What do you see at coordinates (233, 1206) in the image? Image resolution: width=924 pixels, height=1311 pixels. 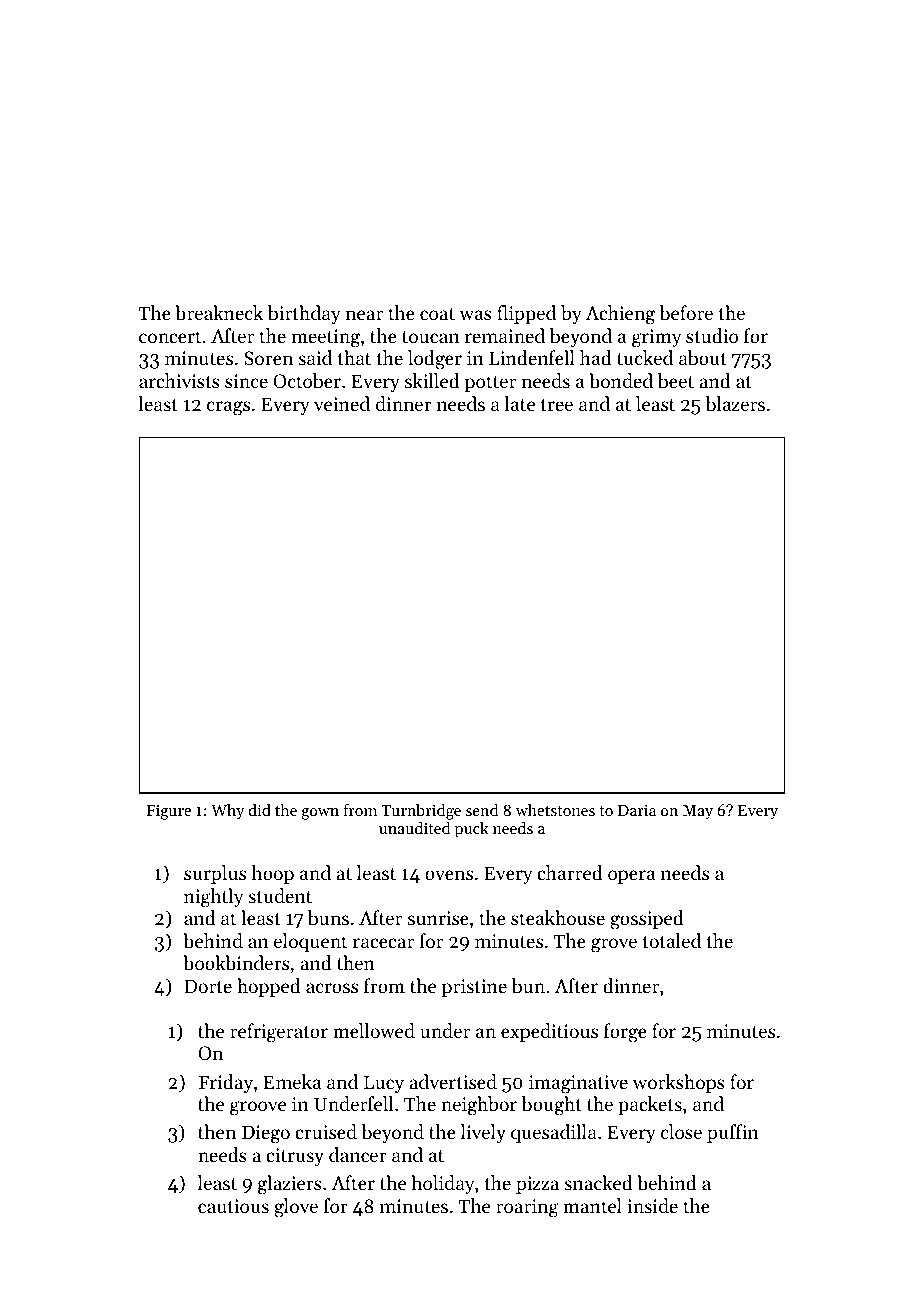 I see `cautious` at bounding box center [233, 1206].
